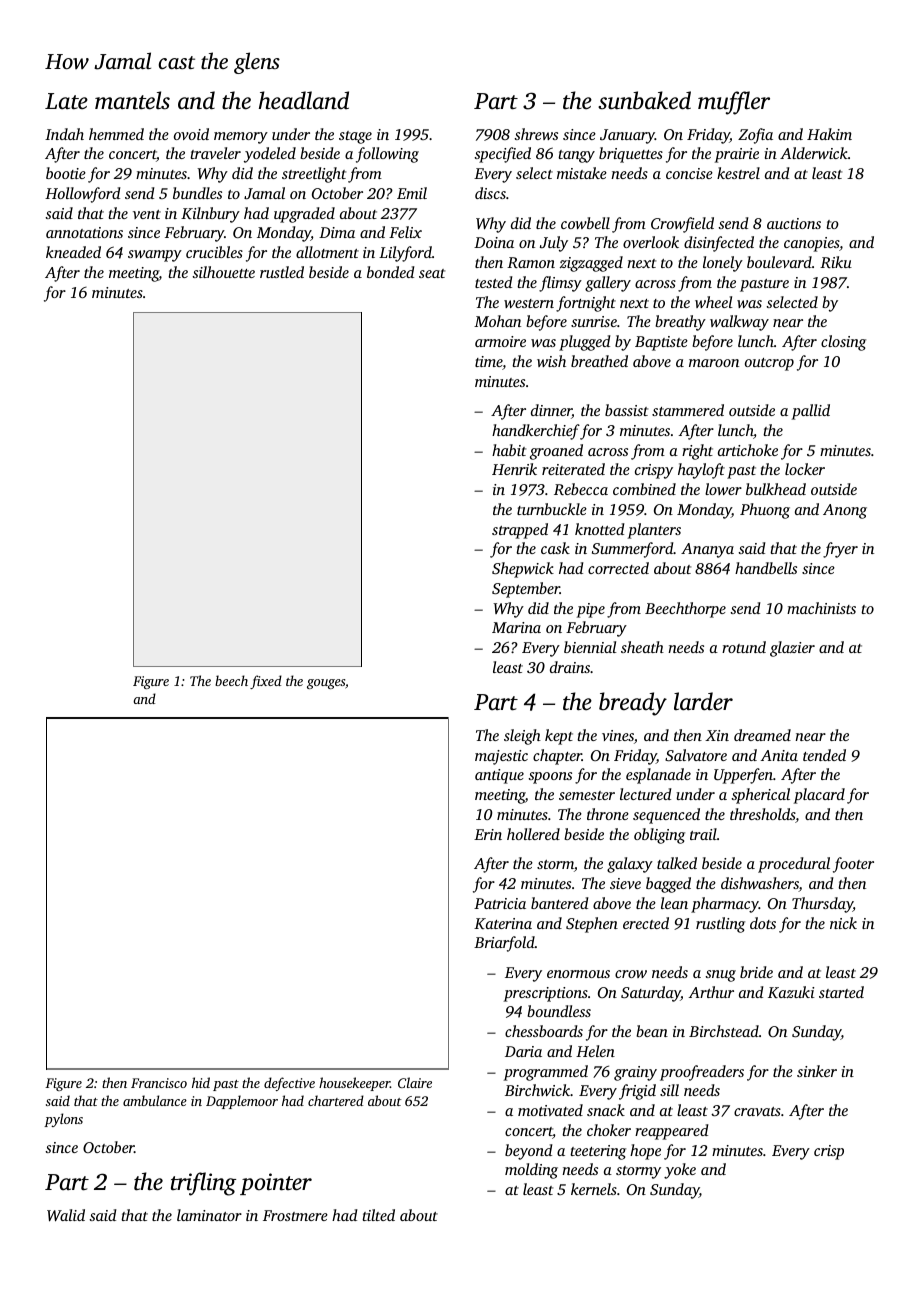 The width and height of the document is (924, 1308). I want to click on Francisco, so click(159, 1083).
